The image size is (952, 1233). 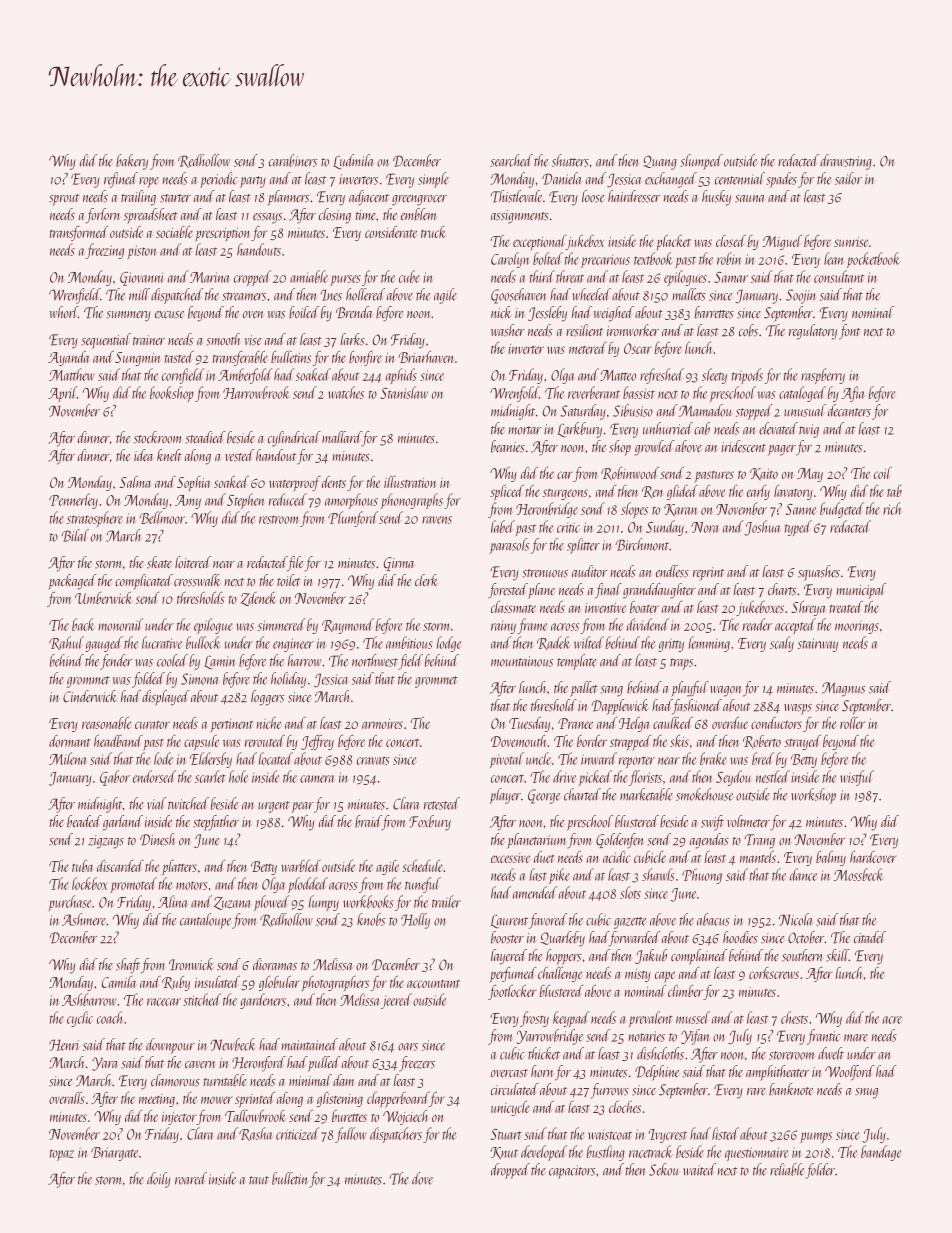 What do you see at coordinates (259, 1180) in the document?
I see `taut` at bounding box center [259, 1180].
